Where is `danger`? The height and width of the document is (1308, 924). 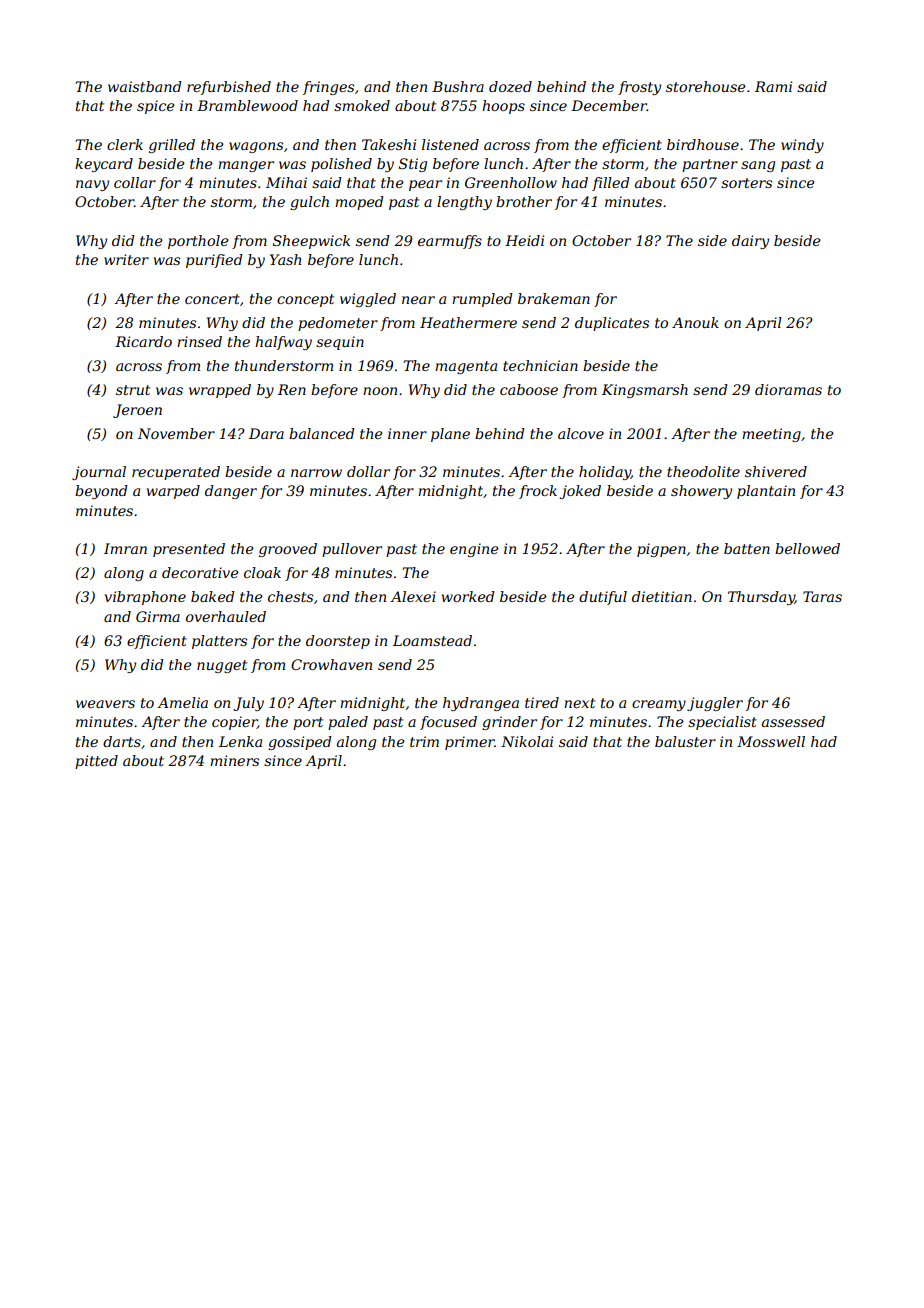
danger is located at coordinates (231, 492).
